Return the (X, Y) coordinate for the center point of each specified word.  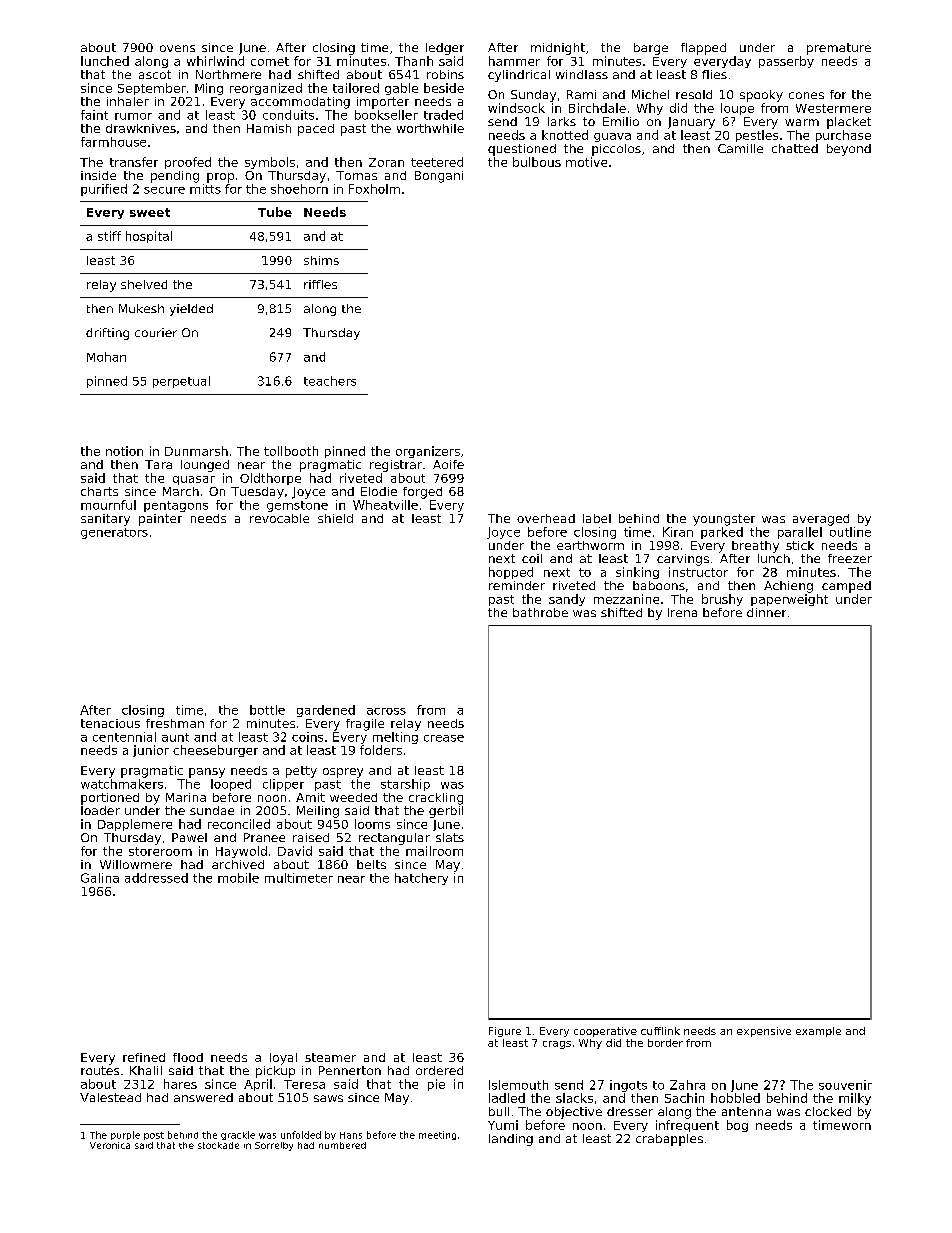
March (181, 491)
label (597, 518)
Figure (505, 1032)
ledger (445, 49)
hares (180, 1084)
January (691, 123)
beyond (849, 150)
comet (270, 61)
